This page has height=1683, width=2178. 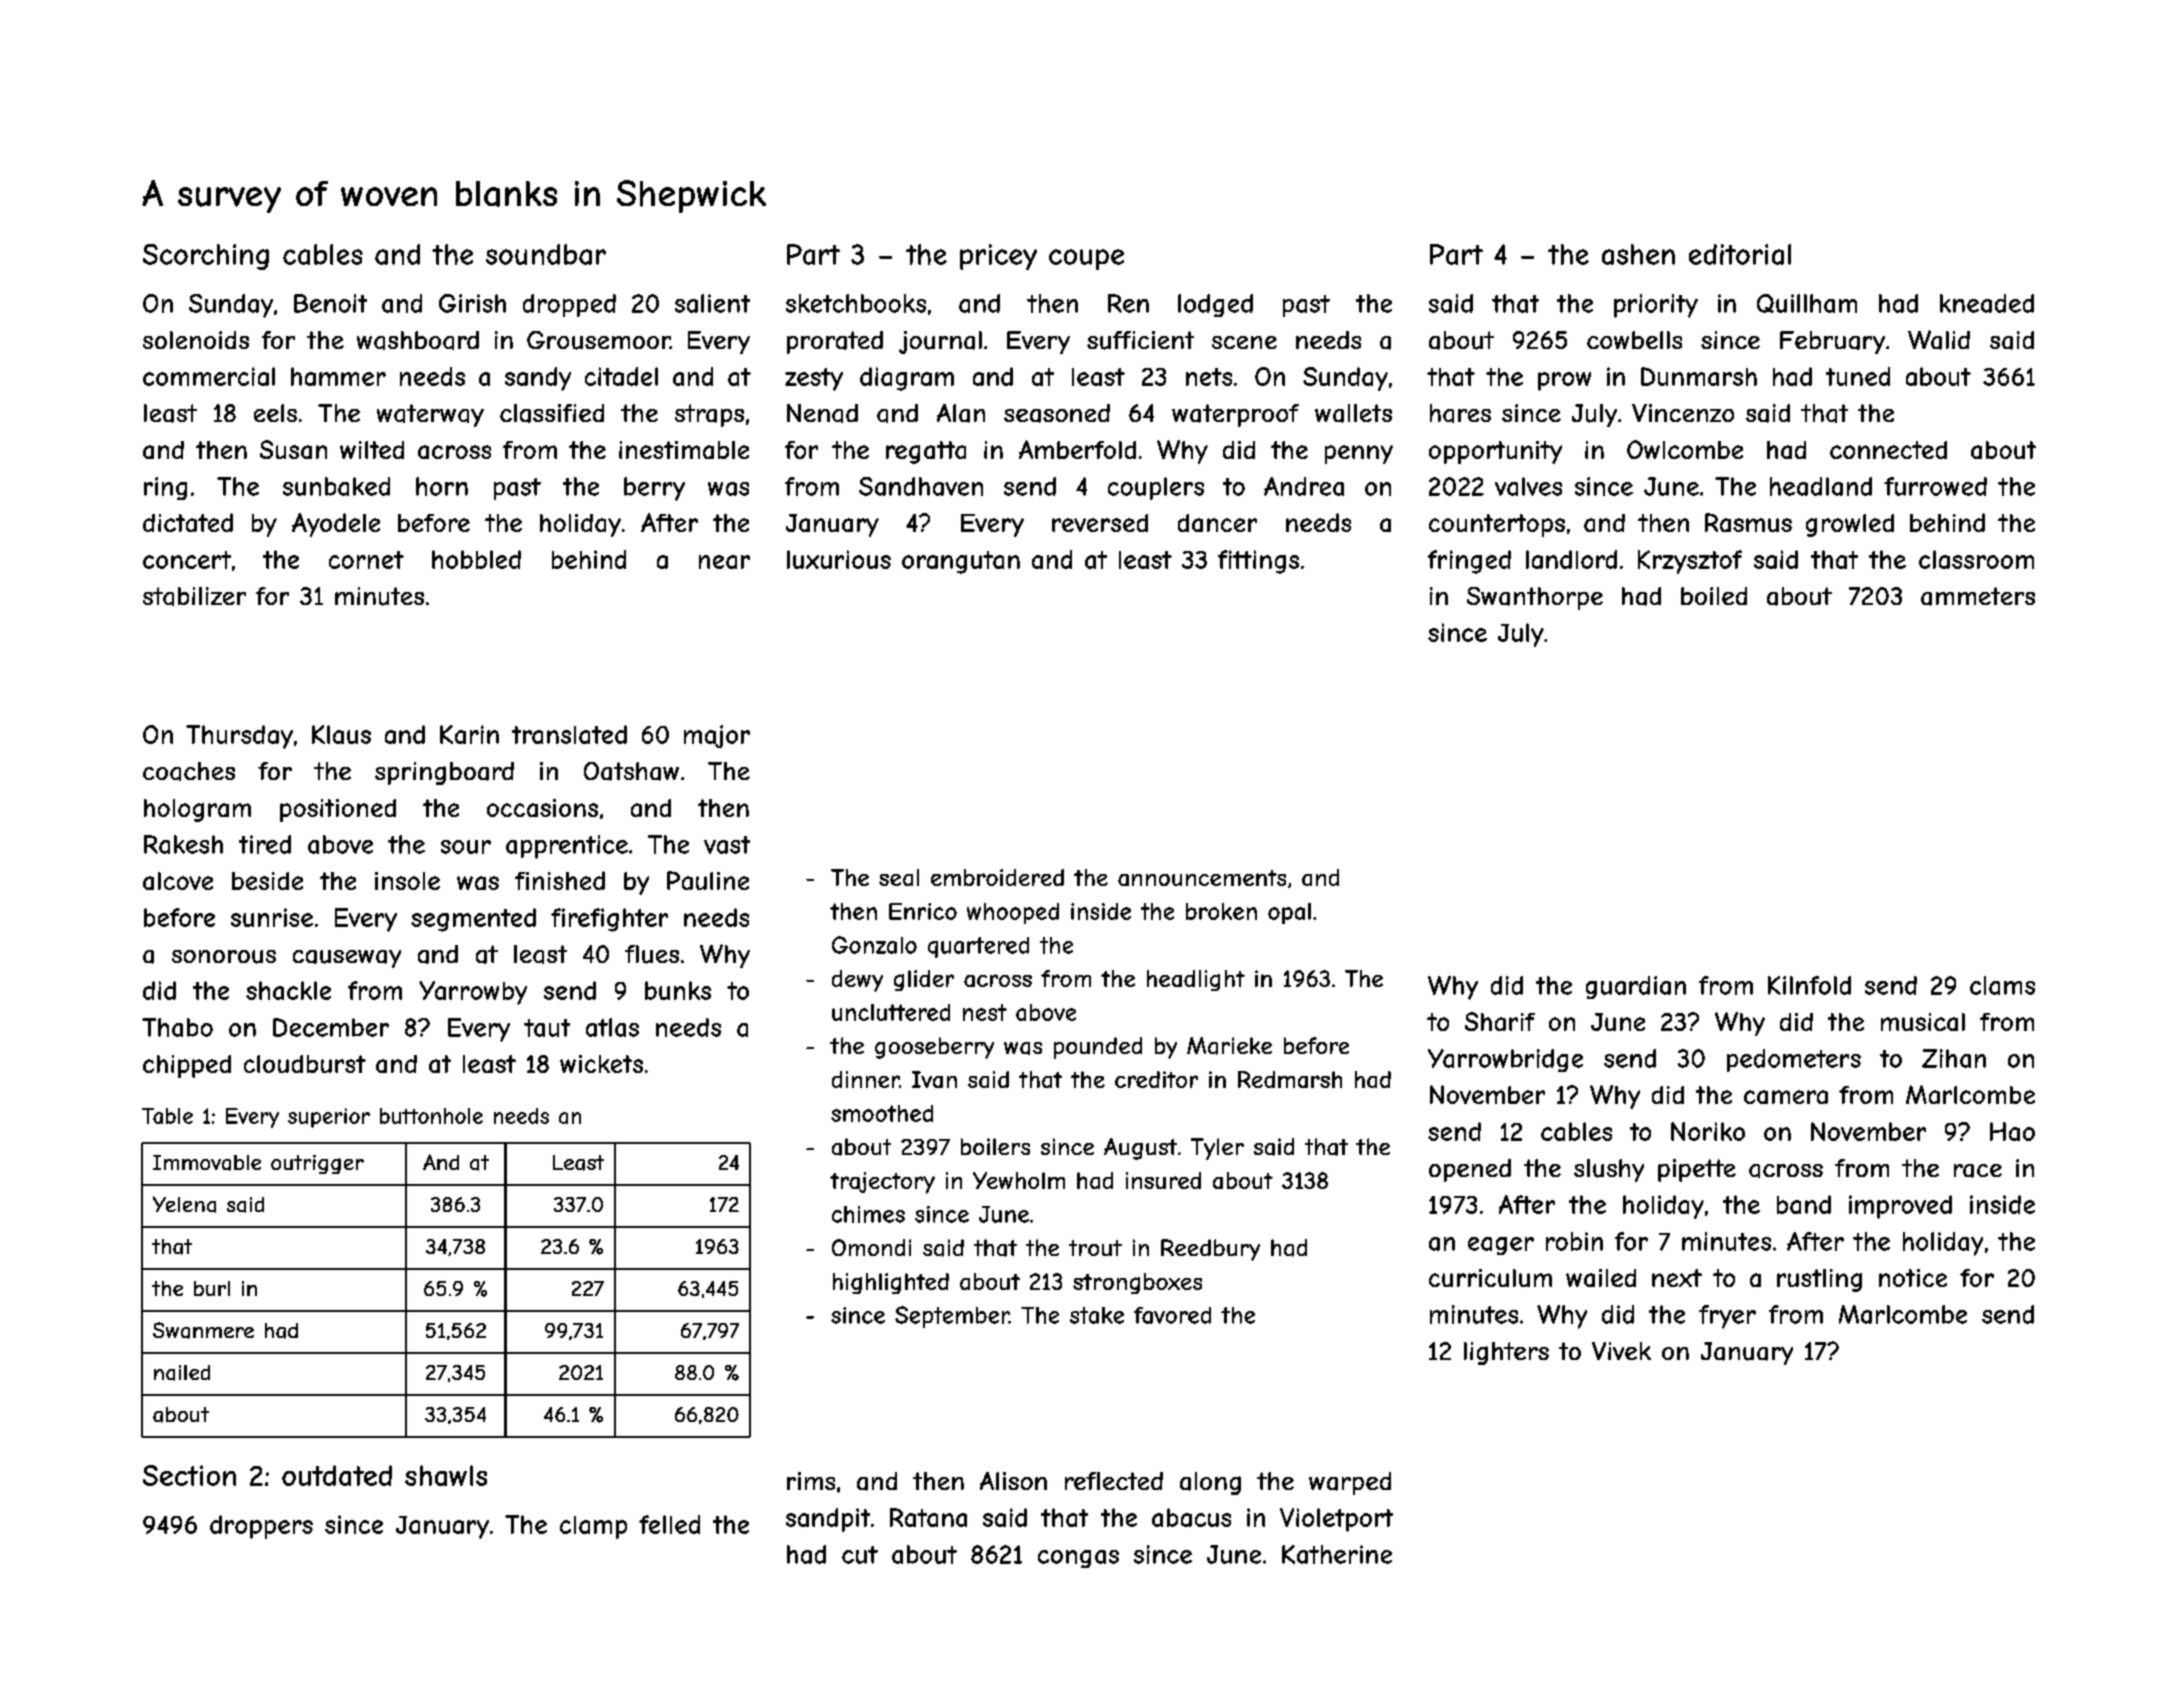 I want to click on highlighted, so click(x=891, y=1283).
